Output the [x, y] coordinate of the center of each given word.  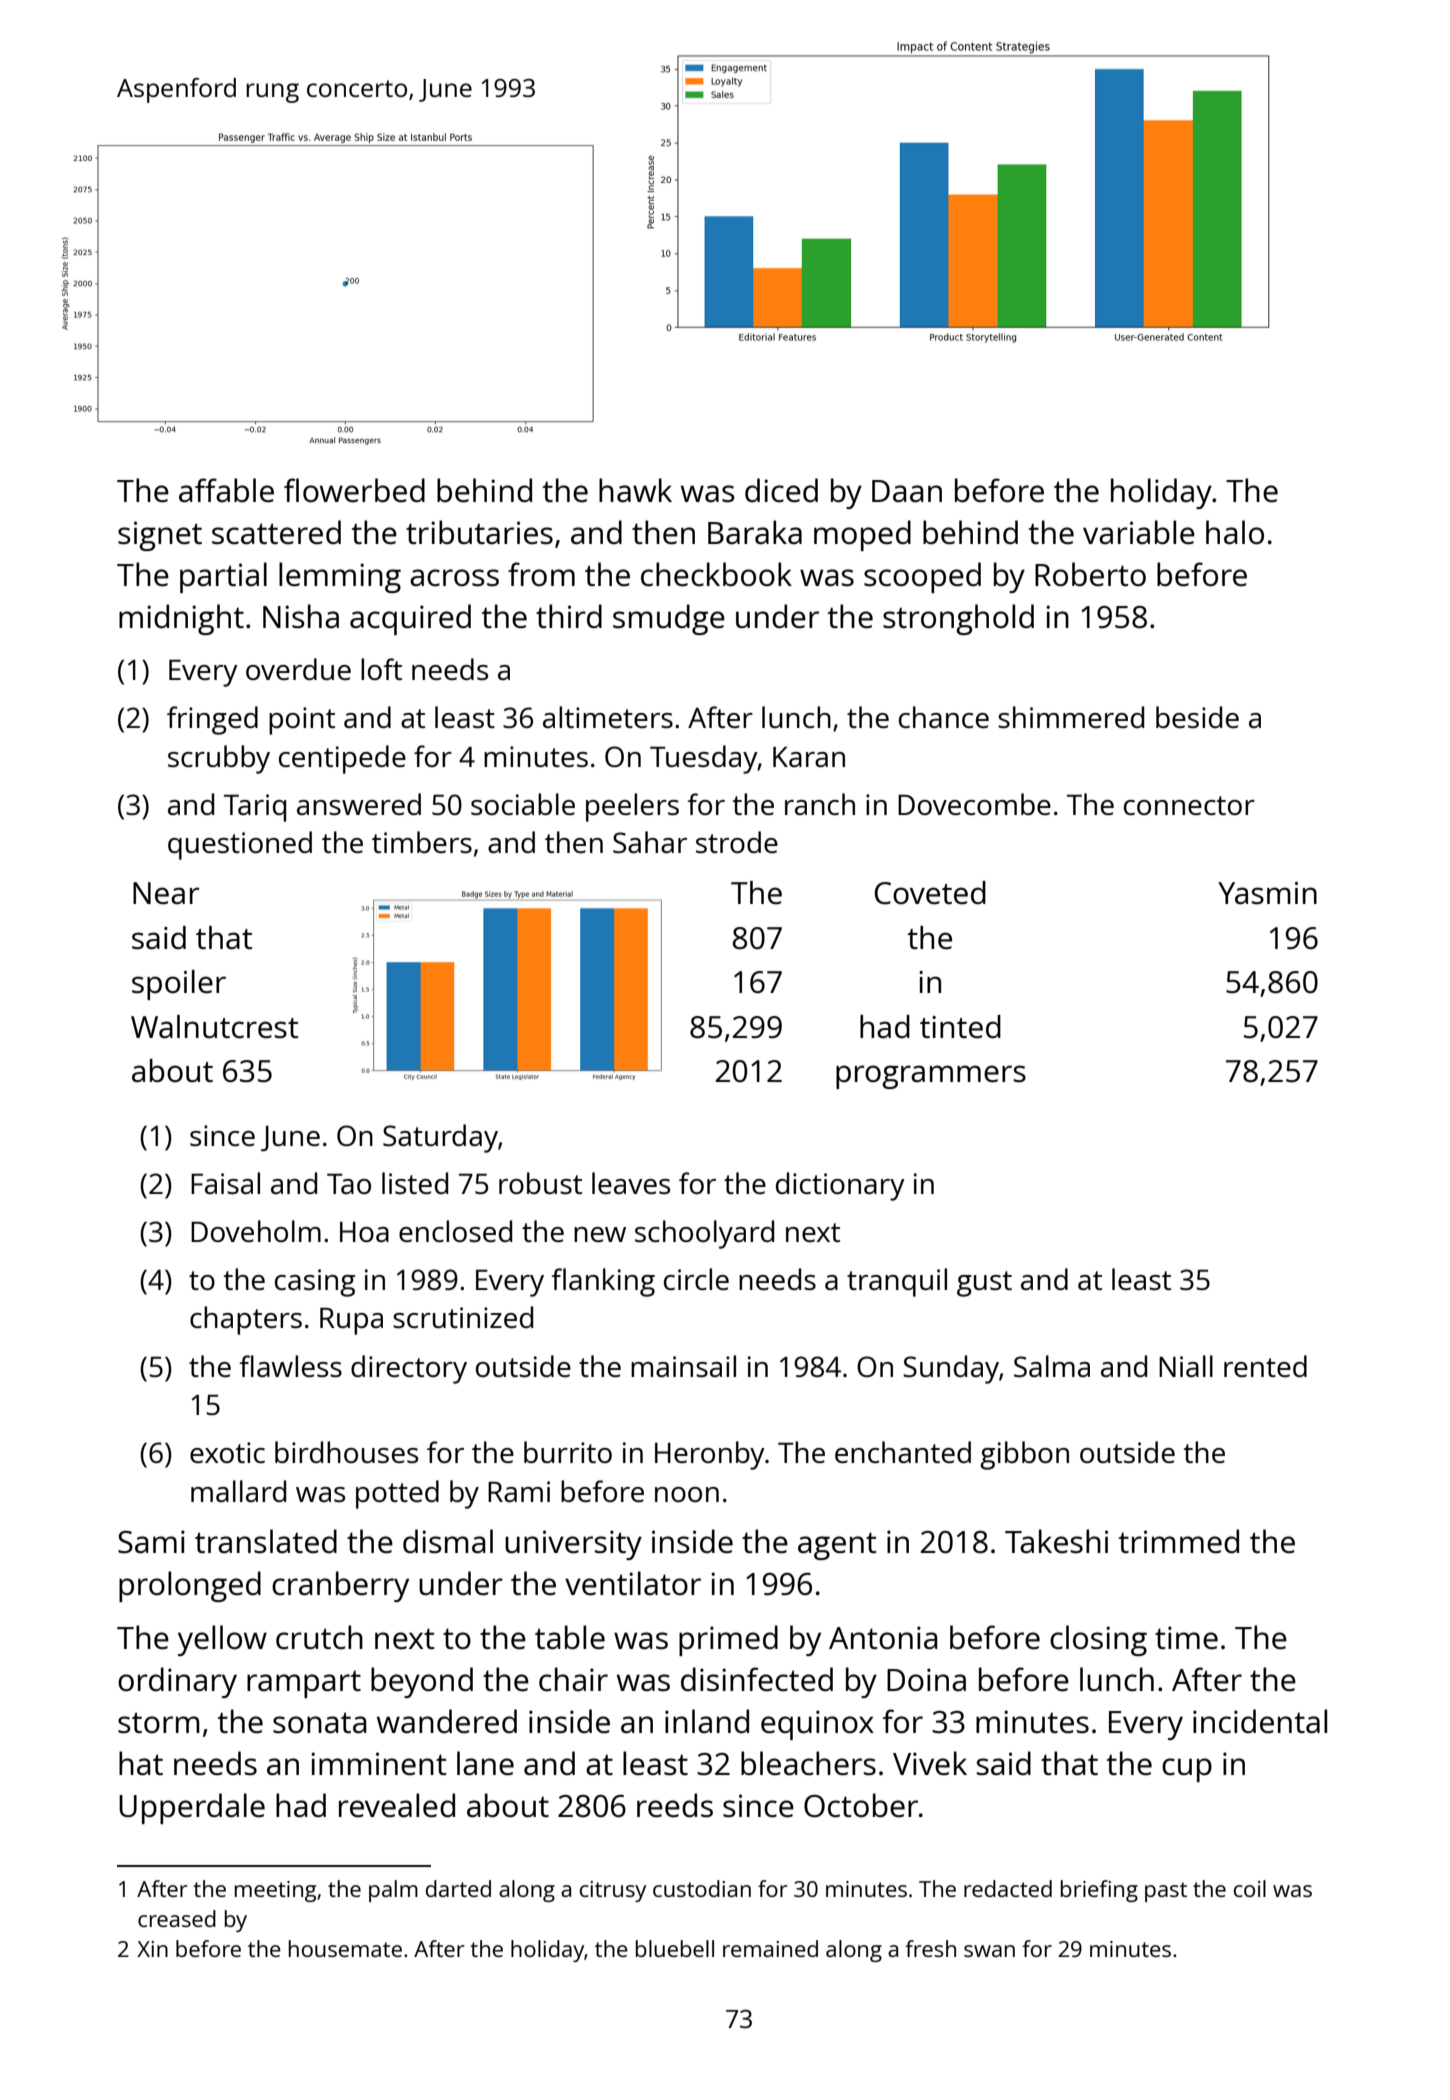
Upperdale [192, 1808]
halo [1235, 532]
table [570, 1637]
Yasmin [1267, 893]
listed [415, 1183]
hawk [635, 490]
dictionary [840, 1186]
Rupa [351, 1321]
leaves [631, 1183]
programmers [931, 1077]
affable [226, 490]
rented [1265, 1366]
